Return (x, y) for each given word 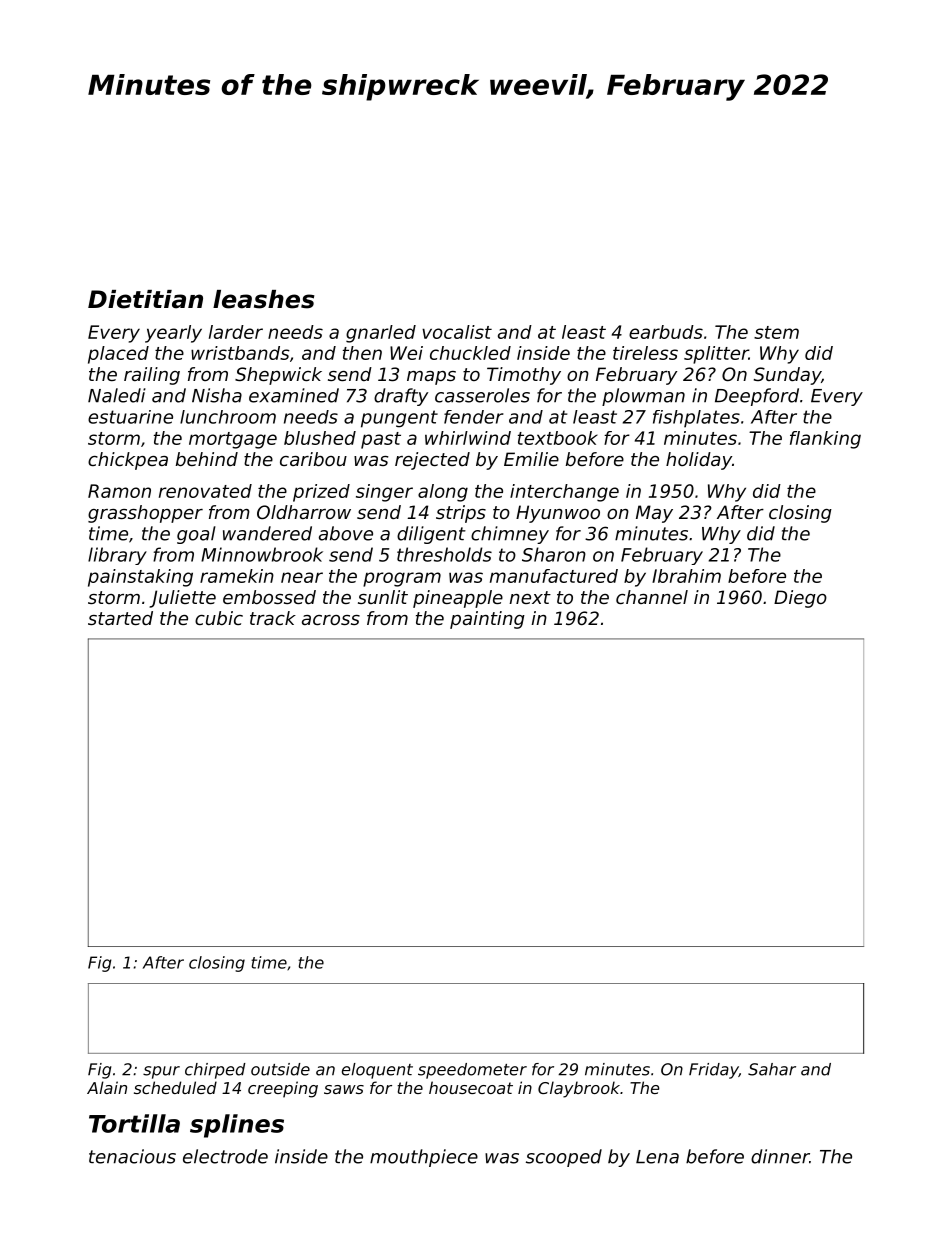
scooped (564, 1158)
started (120, 618)
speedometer (472, 1071)
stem (776, 332)
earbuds (666, 332)
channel (652, 597)
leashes (264, 299)
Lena (657, 1157)
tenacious (132, 1156)
